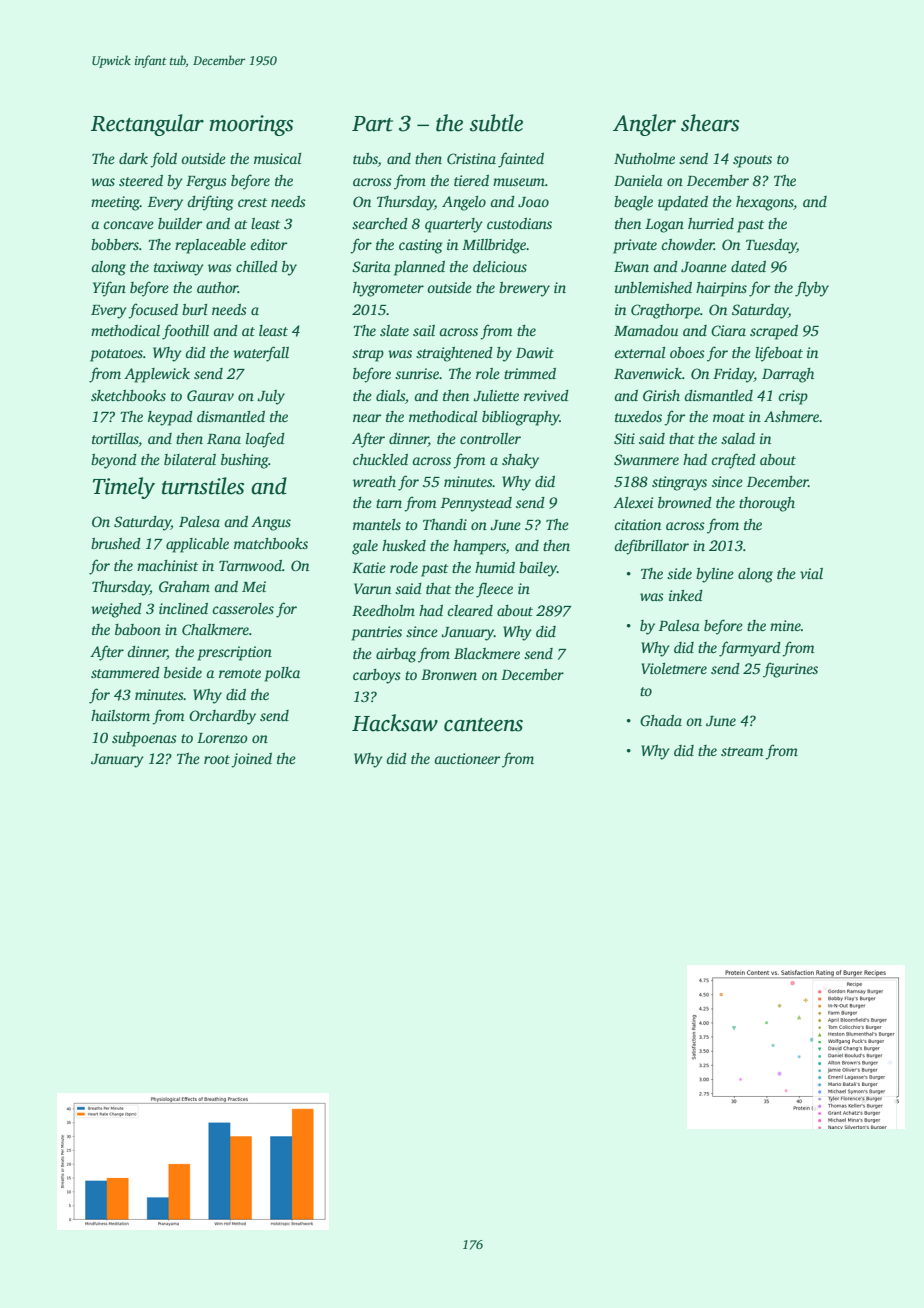 The image size is (924, 1308). Describe the element at coordinates (661, 395) in the screenshot. I see `Girish` at that location.
